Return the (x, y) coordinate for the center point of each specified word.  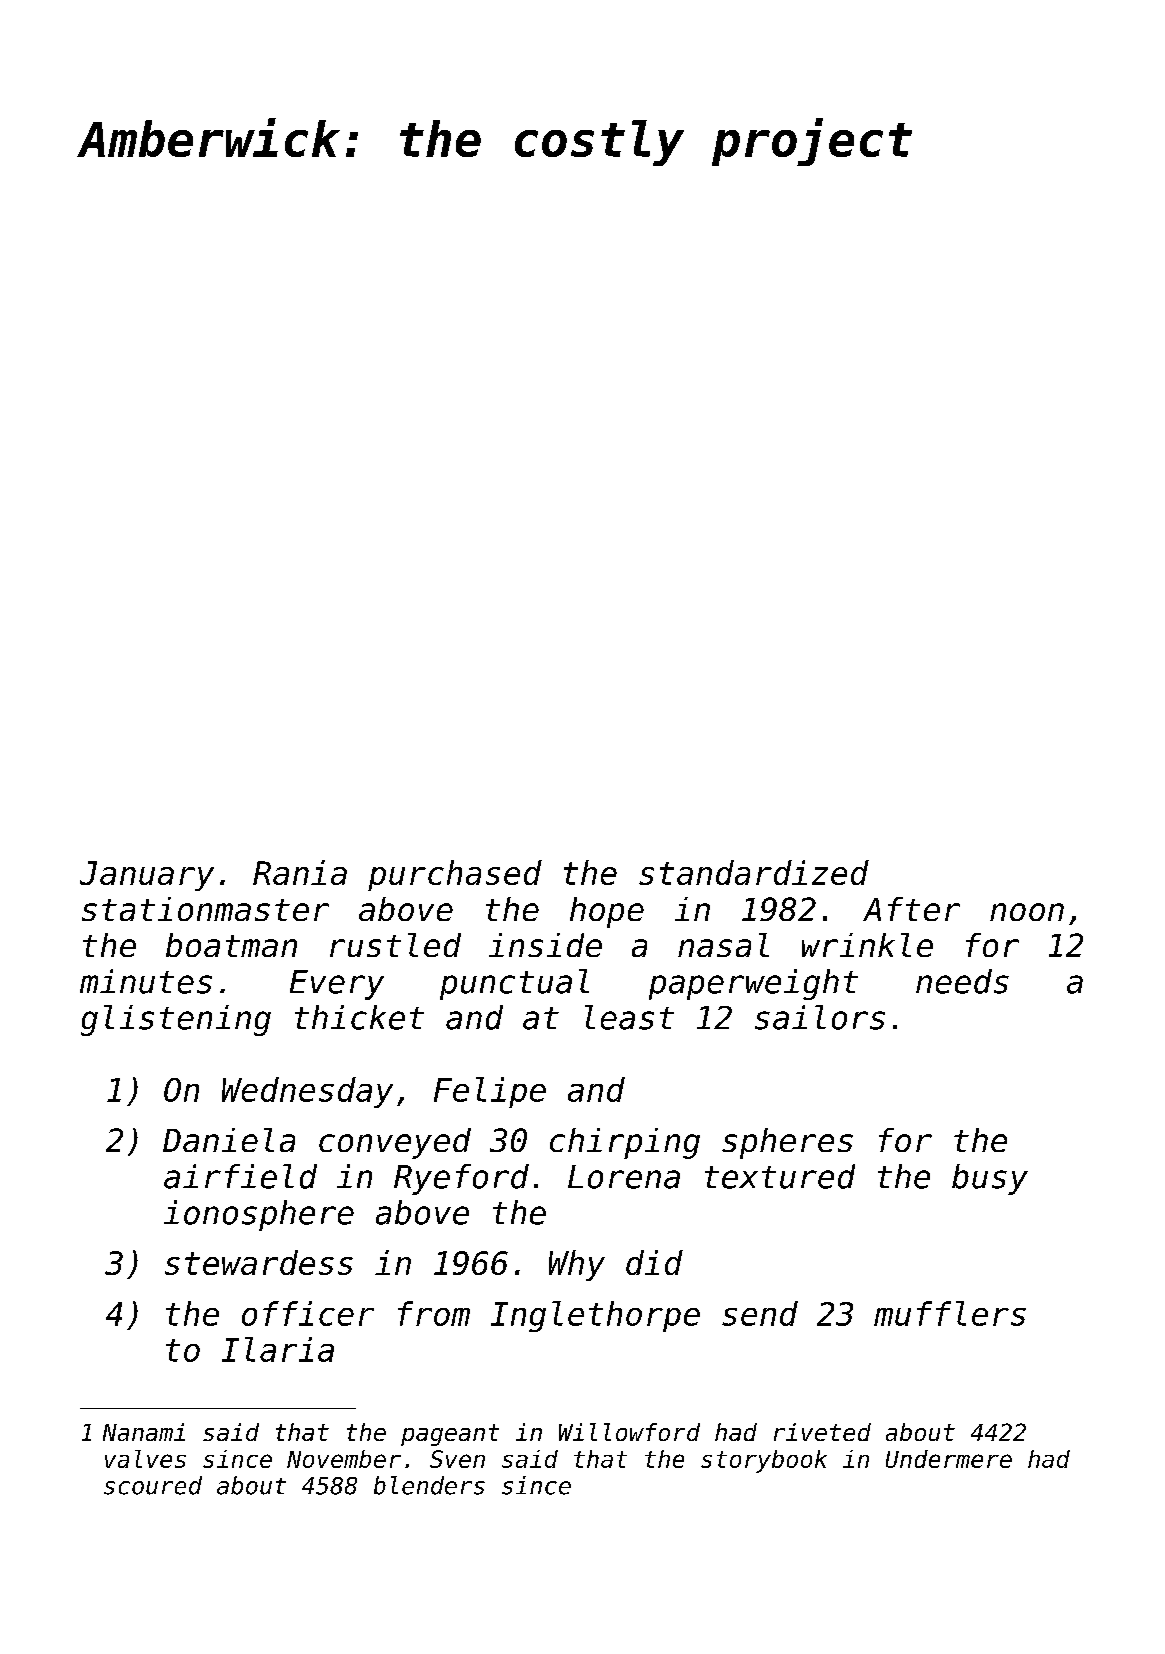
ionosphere (259, 1215)
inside (545, 945)
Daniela (229, 1140)
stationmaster (205, 909)
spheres (787, 1143)
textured (780, 1176)
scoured (153, 1485)
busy (990, 1179)
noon (1027, 912)
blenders (429, 1485)
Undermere (949, 1459)
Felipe (490, 1092)
